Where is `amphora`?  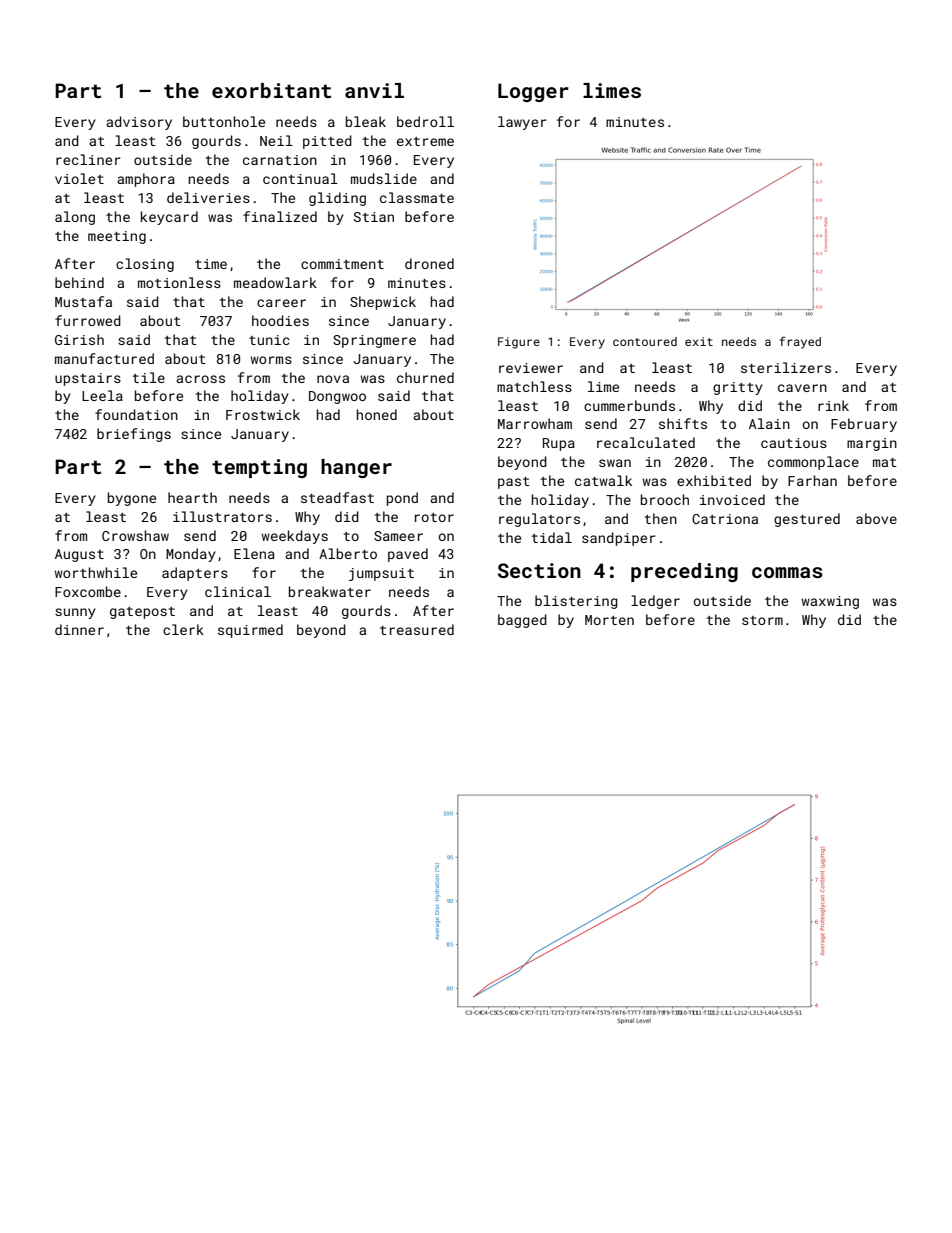
amphora is located at coordinates (146, 180).
